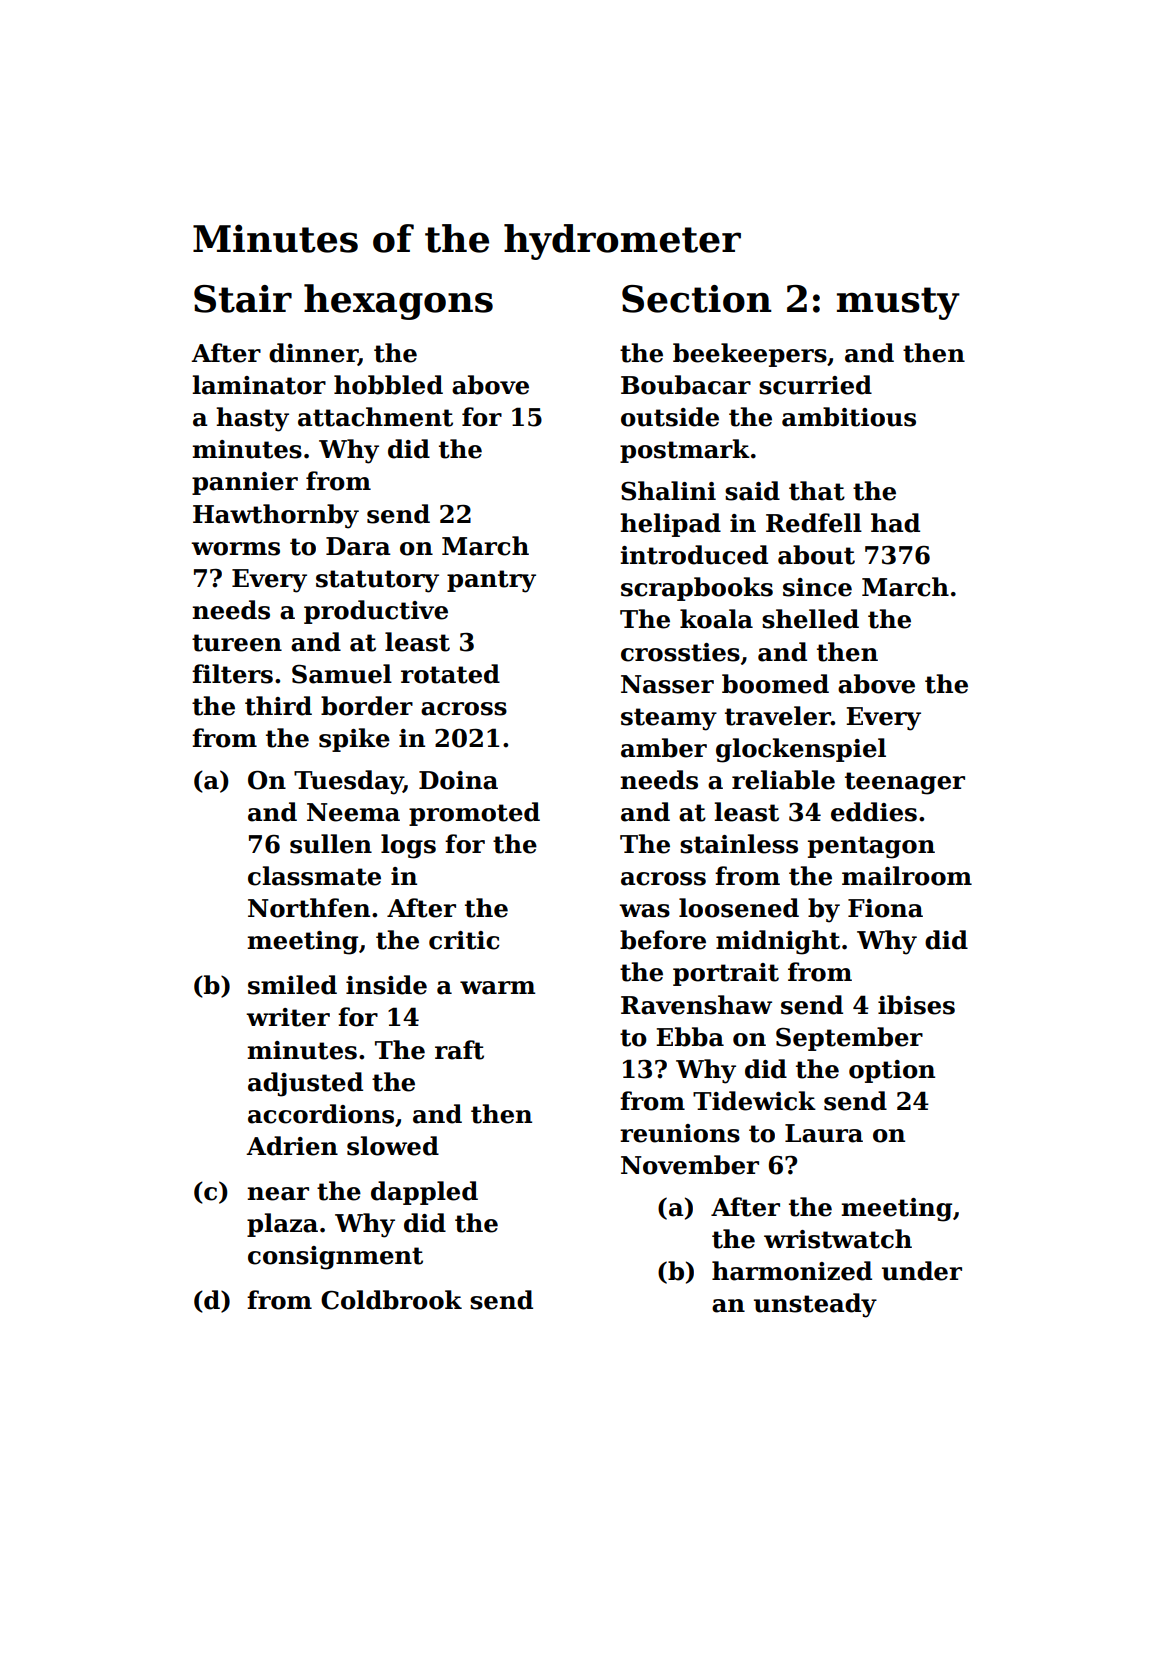 Image resolution: width=1165 pixels, height=1654 pixels. Describe the element at coordinates (849, 417) in the page. I see `ambitious` at that location.
